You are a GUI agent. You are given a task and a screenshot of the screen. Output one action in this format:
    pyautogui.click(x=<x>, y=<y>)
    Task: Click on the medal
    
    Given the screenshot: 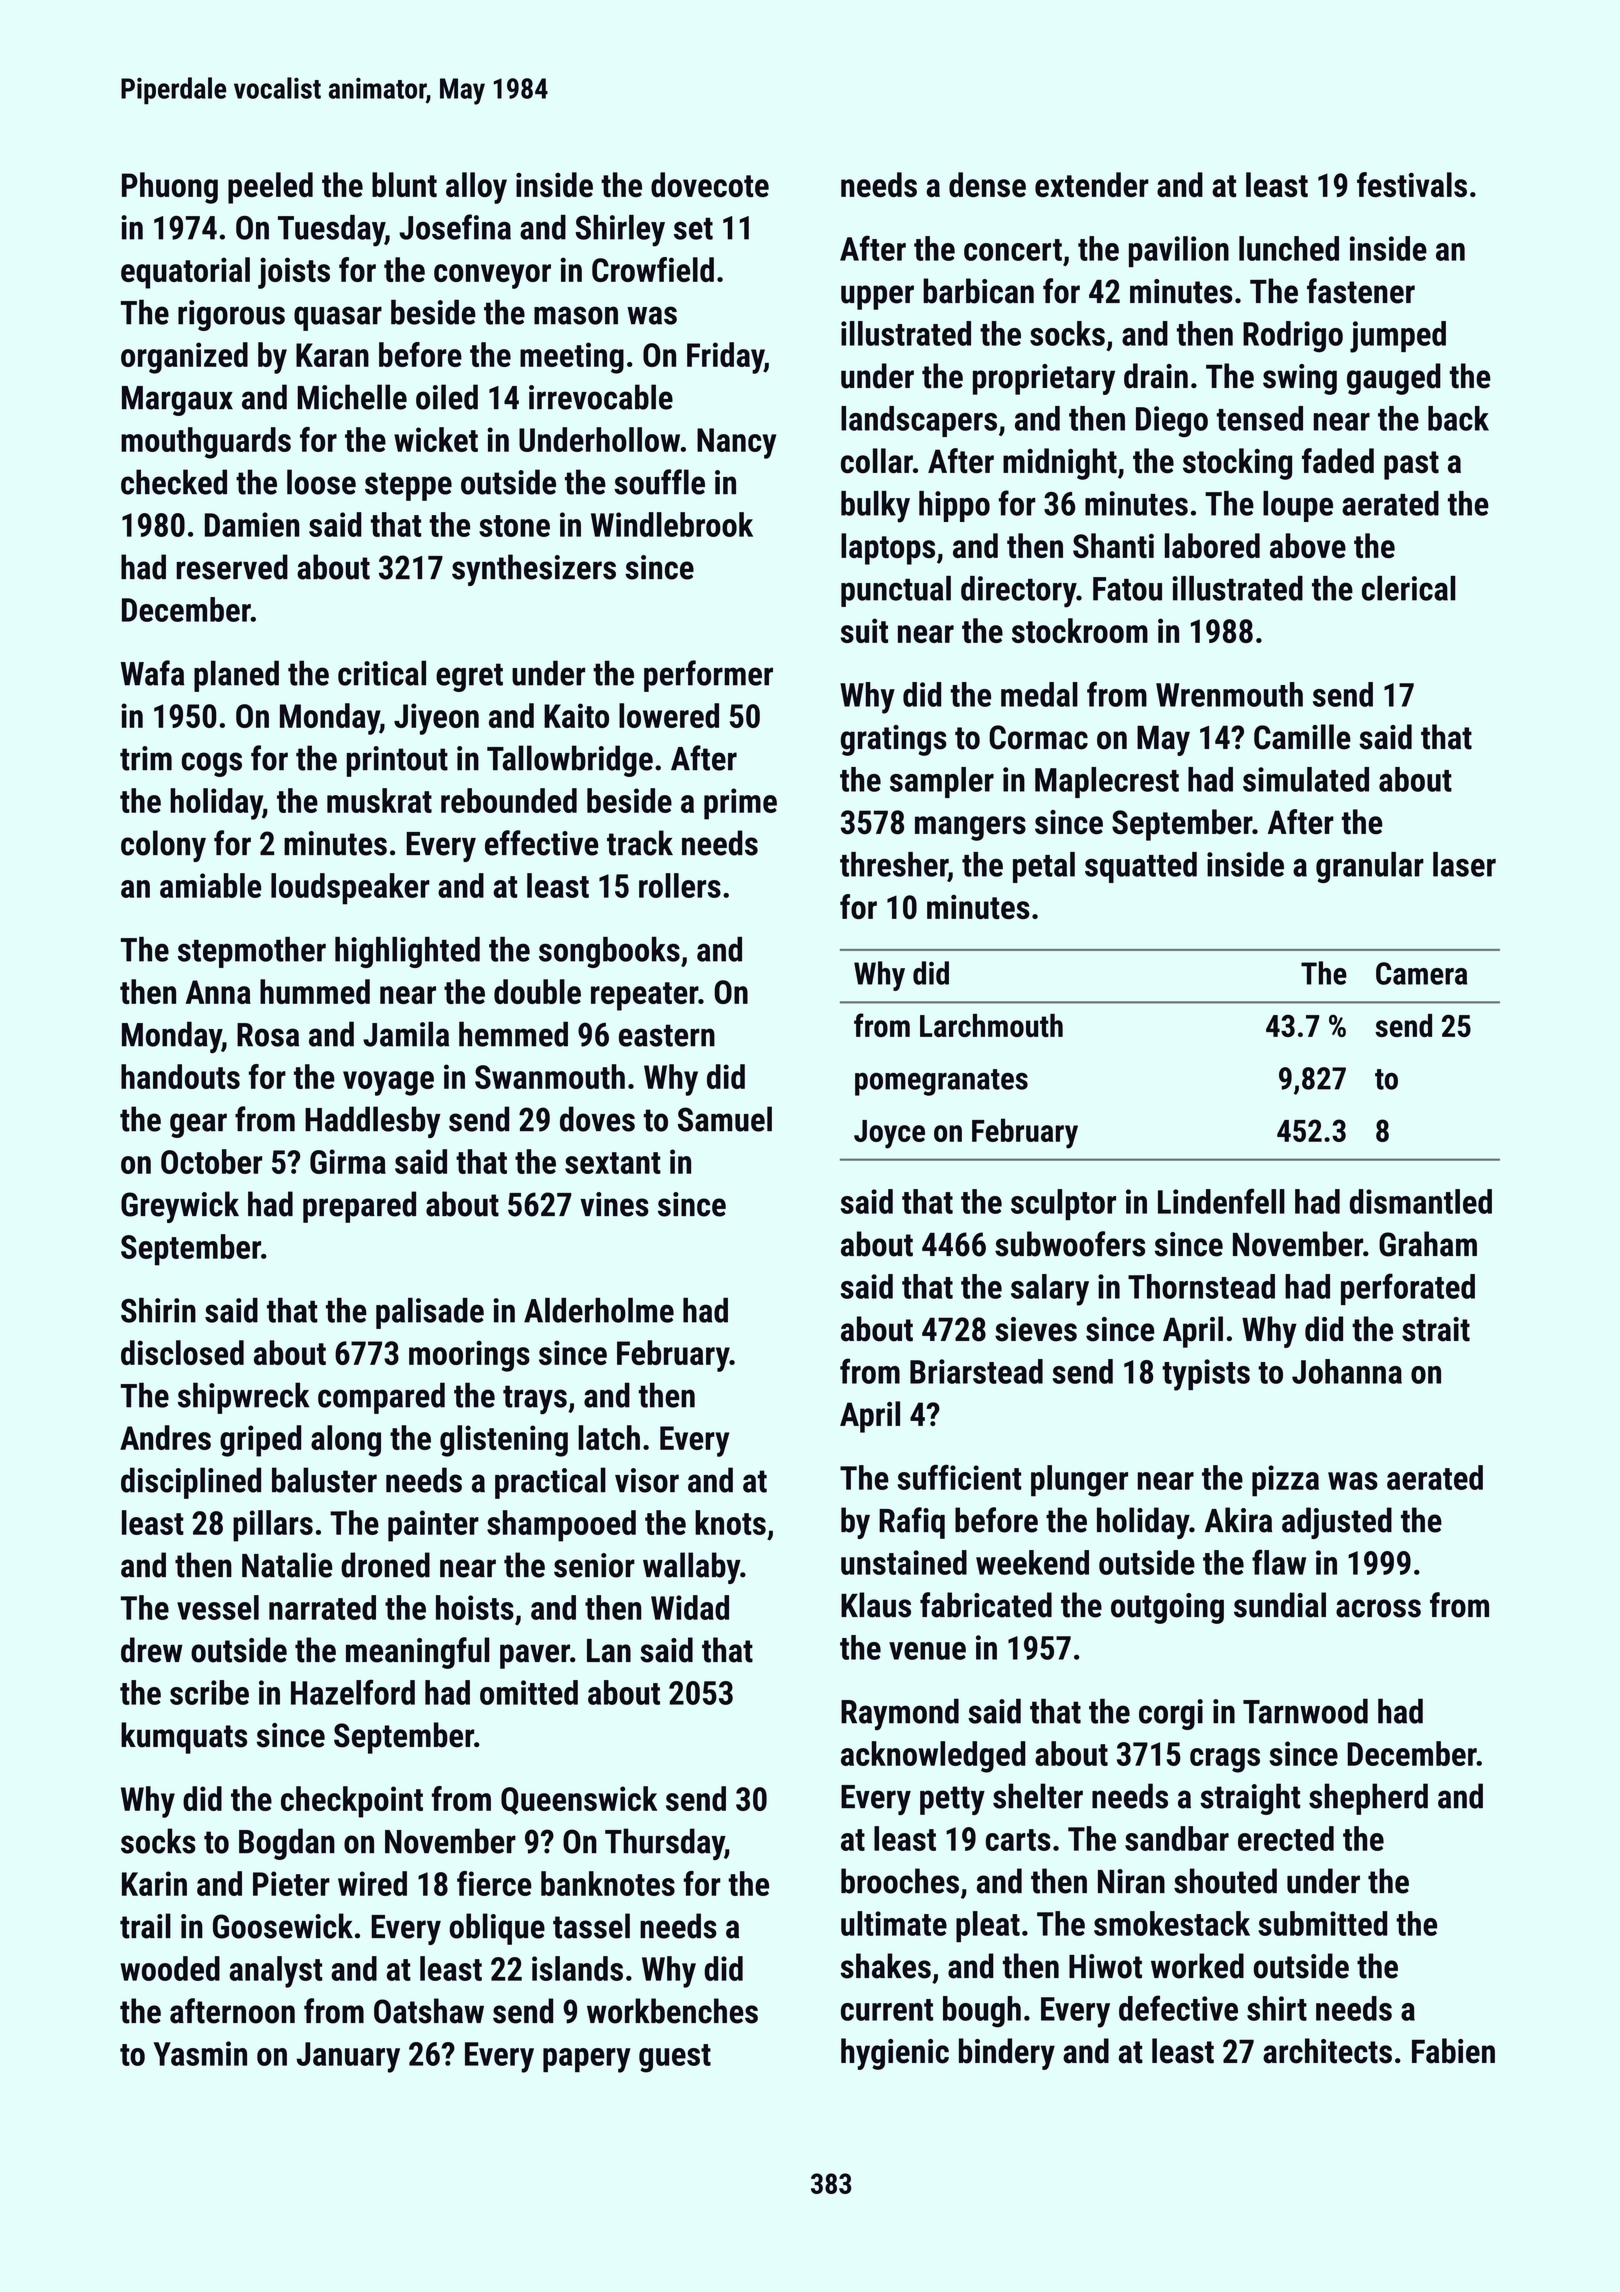 What is the action you would take?
    pyautogui.click(x=1039, y=694)
